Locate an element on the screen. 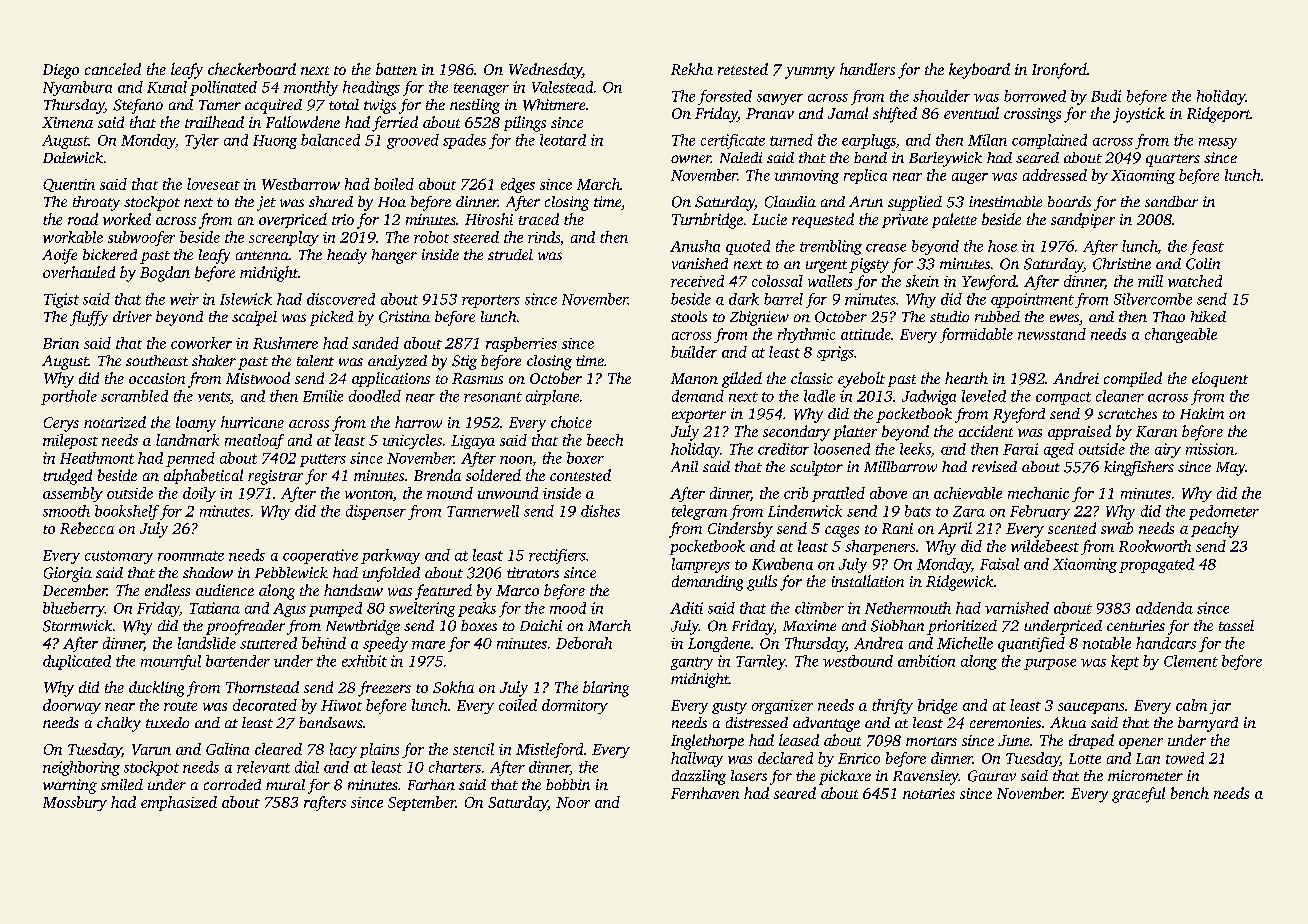  formidable is located at coordinates (976, 335).
